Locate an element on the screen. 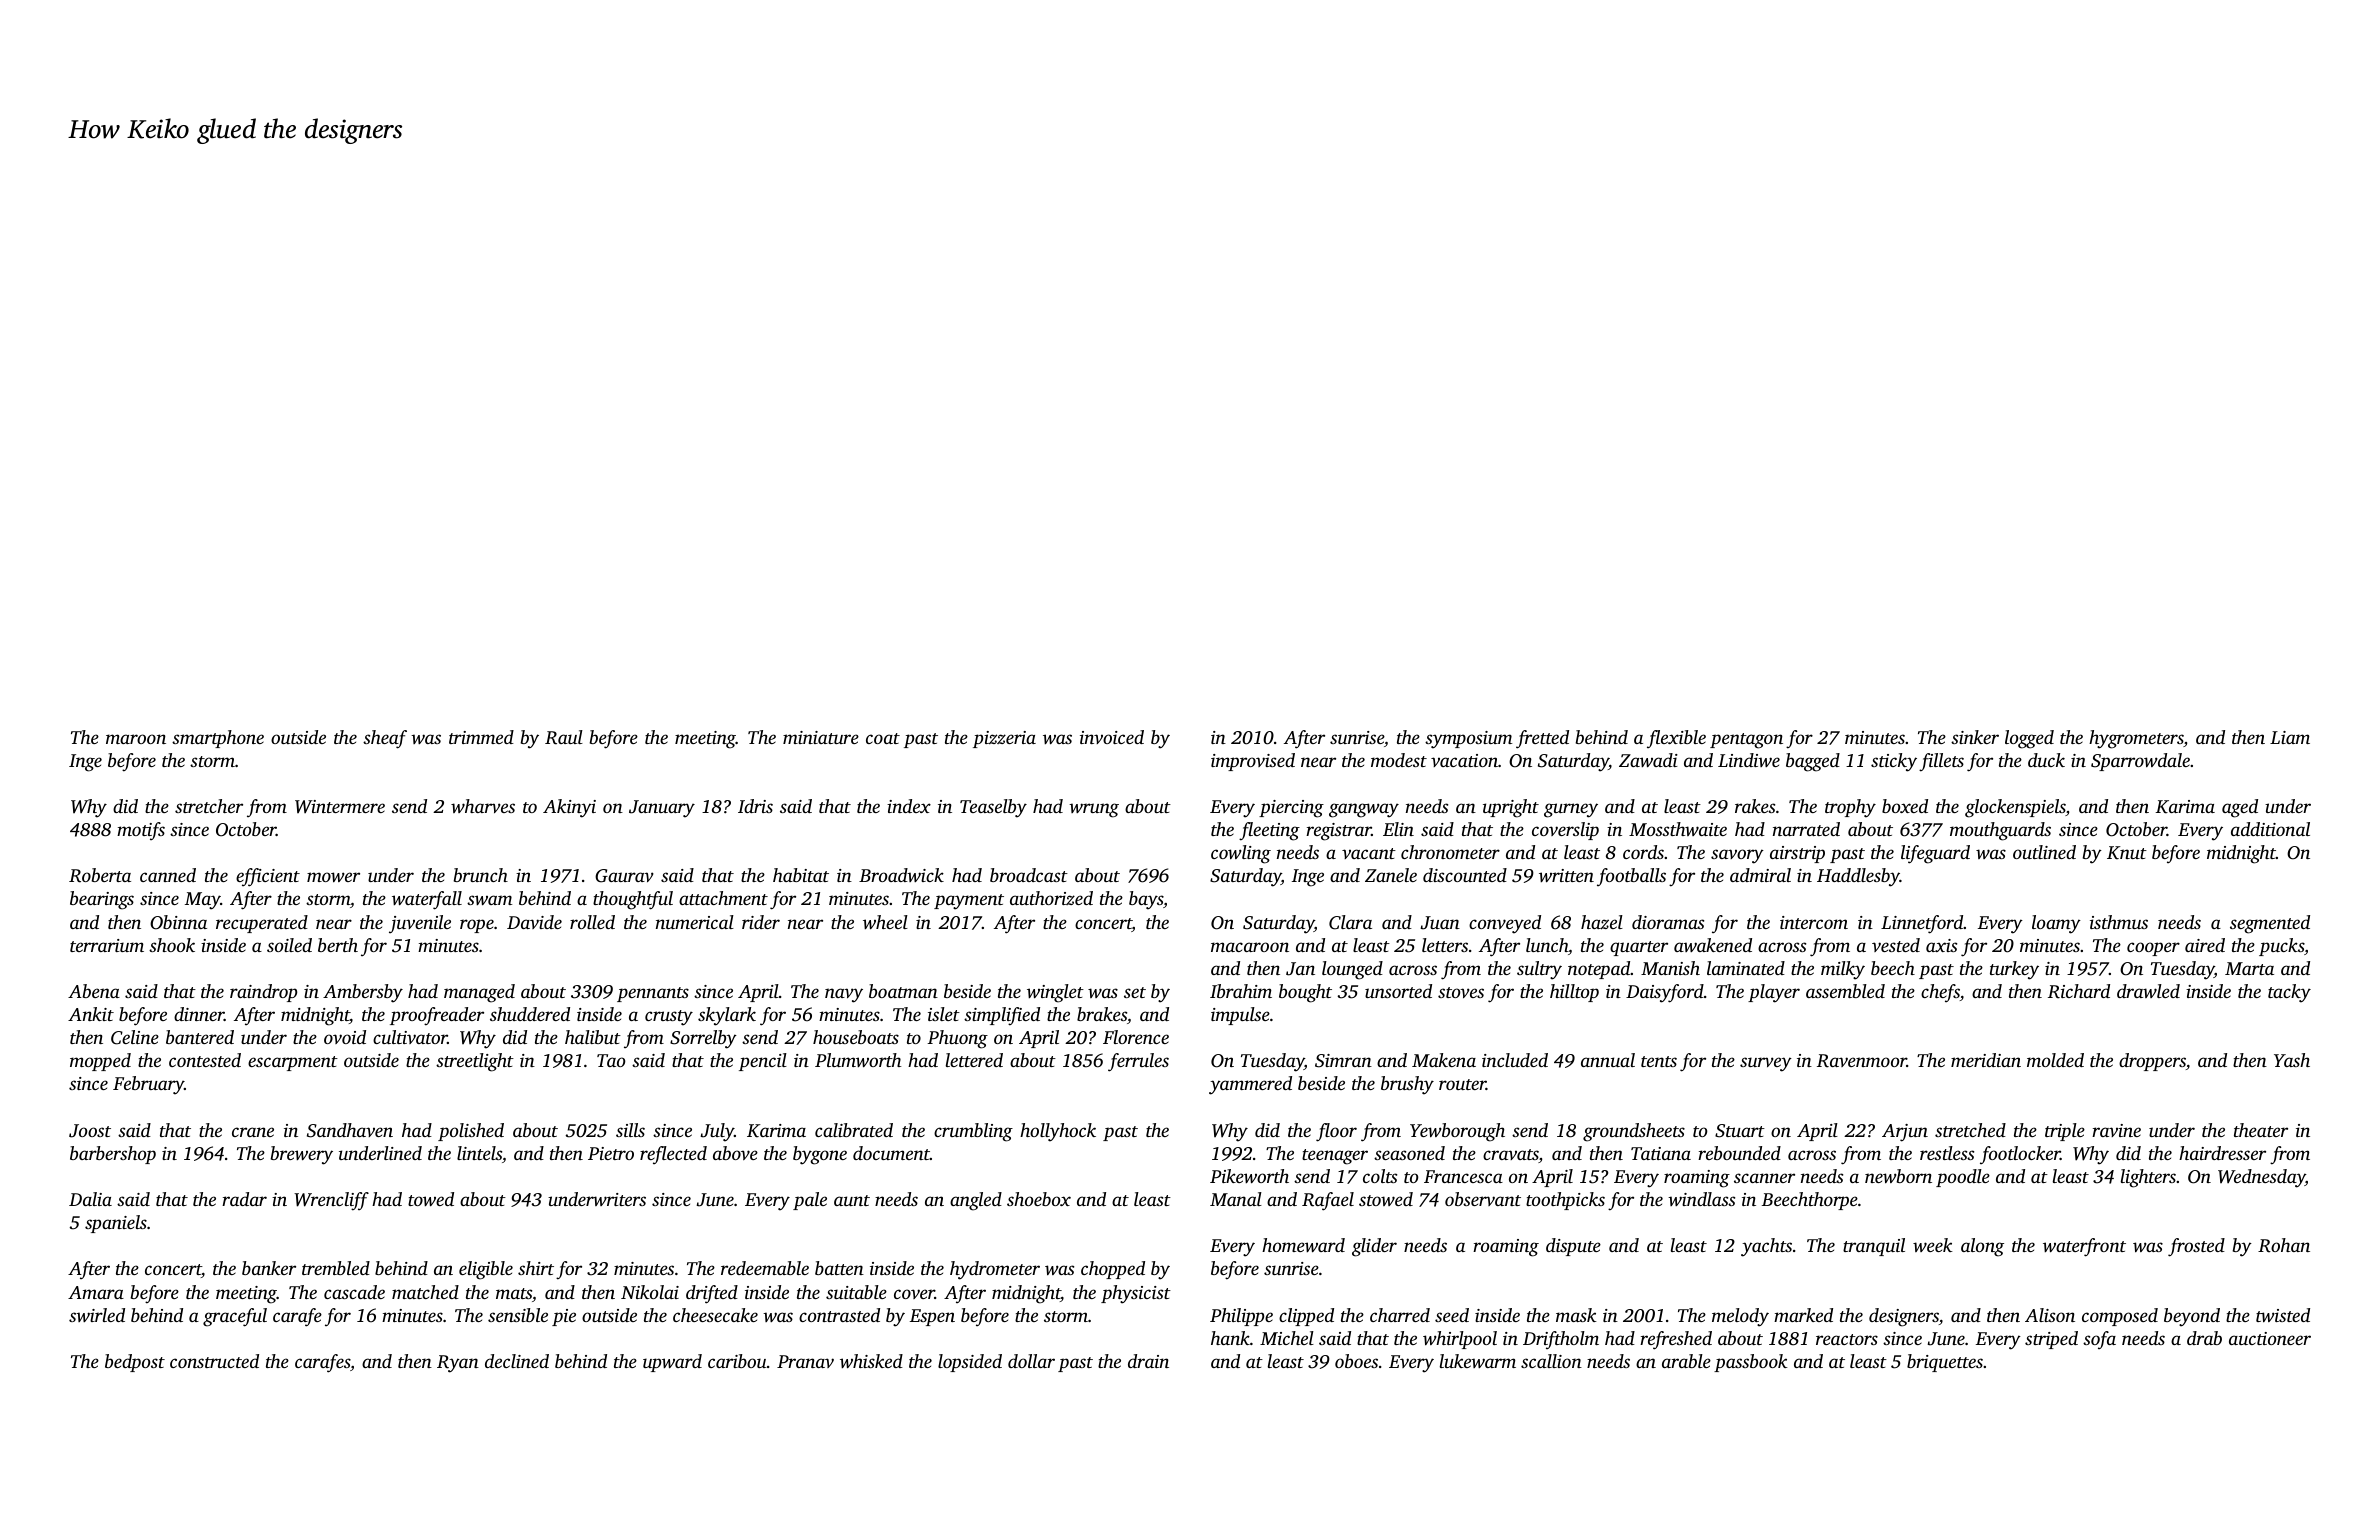 The width and height of the screenshot is (2380, 1540). whirlpool is located at coordinates (1460, 1340).
